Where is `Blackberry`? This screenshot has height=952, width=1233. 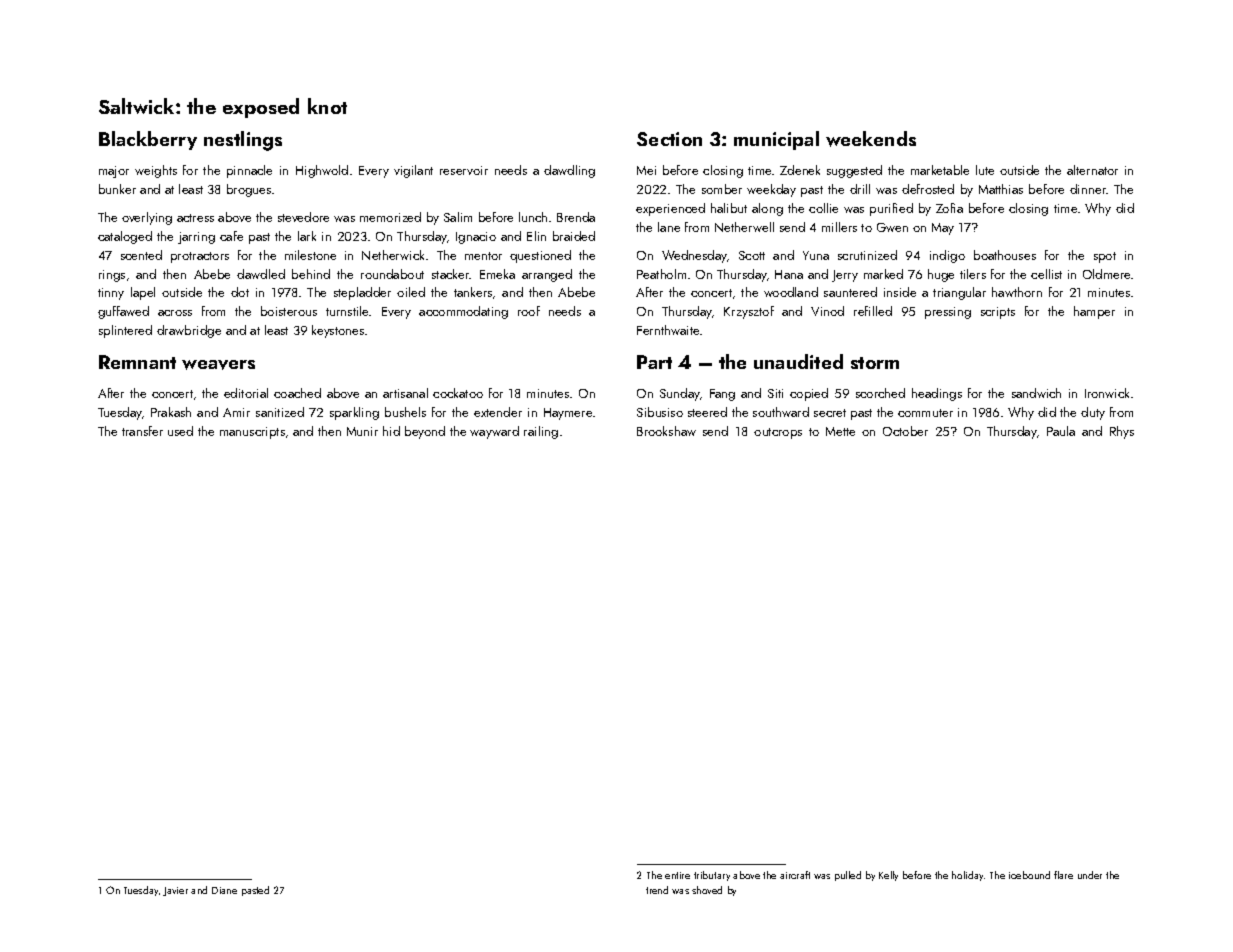
Blackberry is located at coordinates (148, 140).
